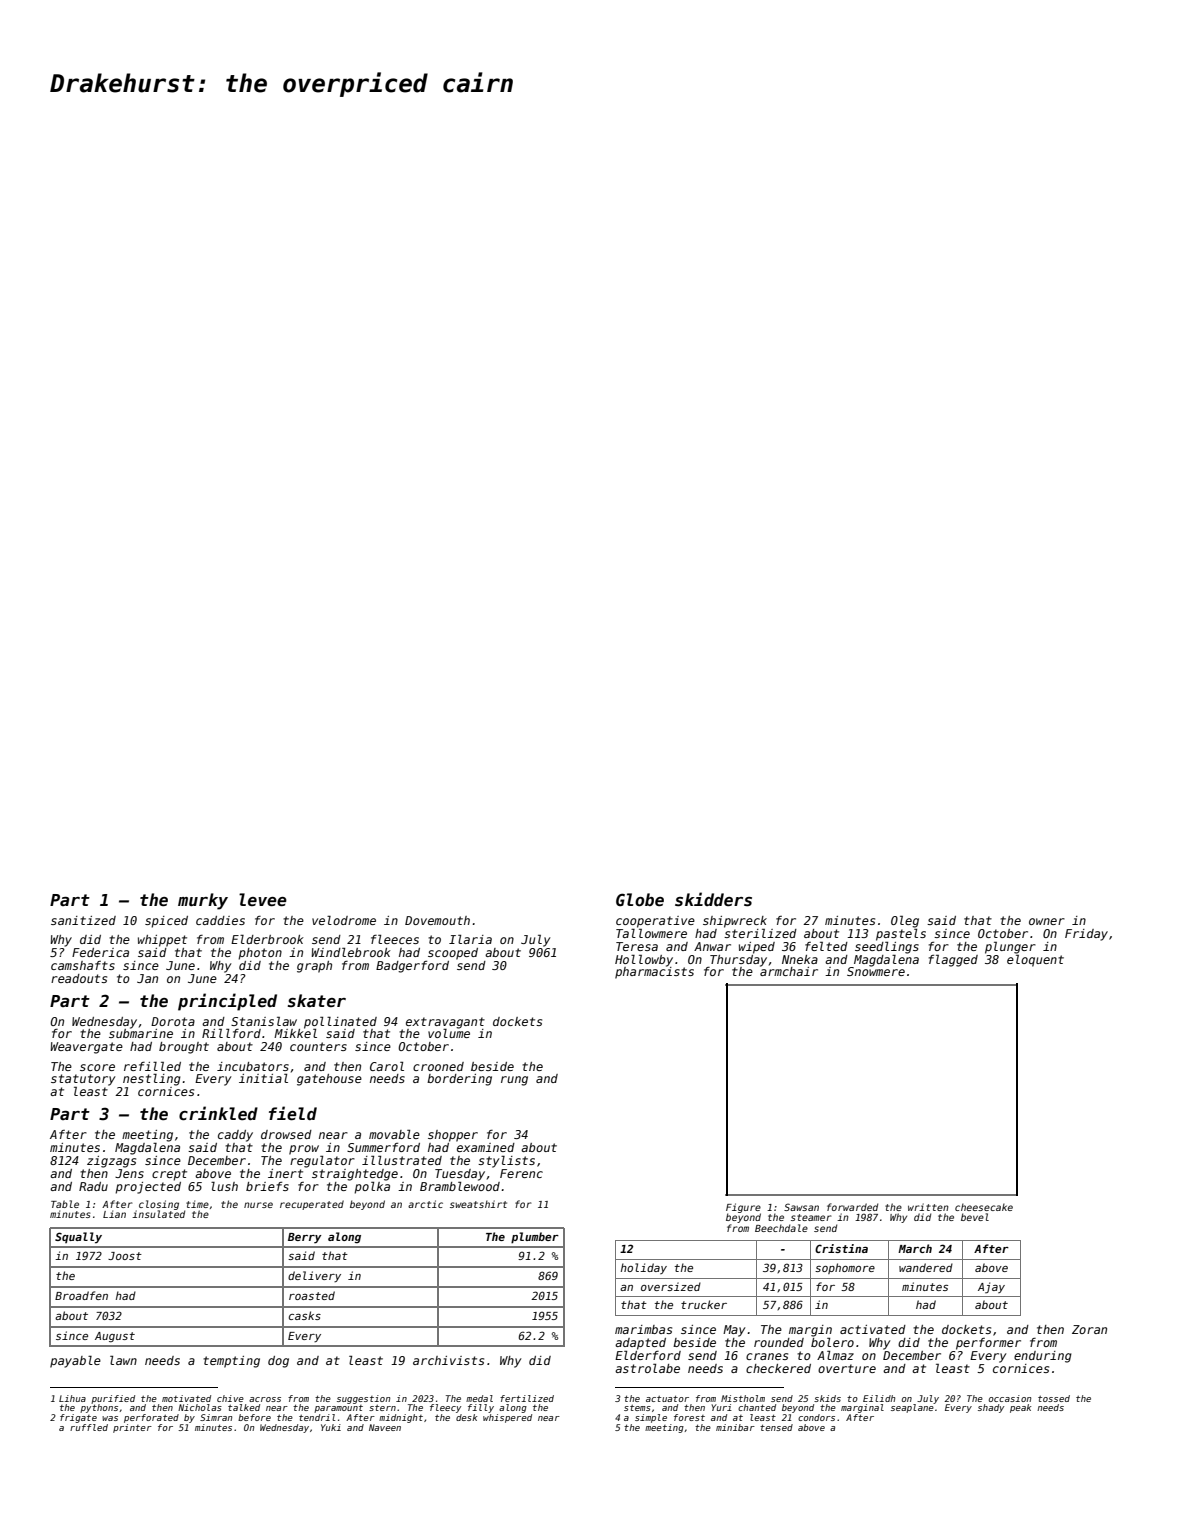  What do you see at coordinates (651, 1418) in the screenshot?
I see `simple` at bounding box center [651, 1418].
